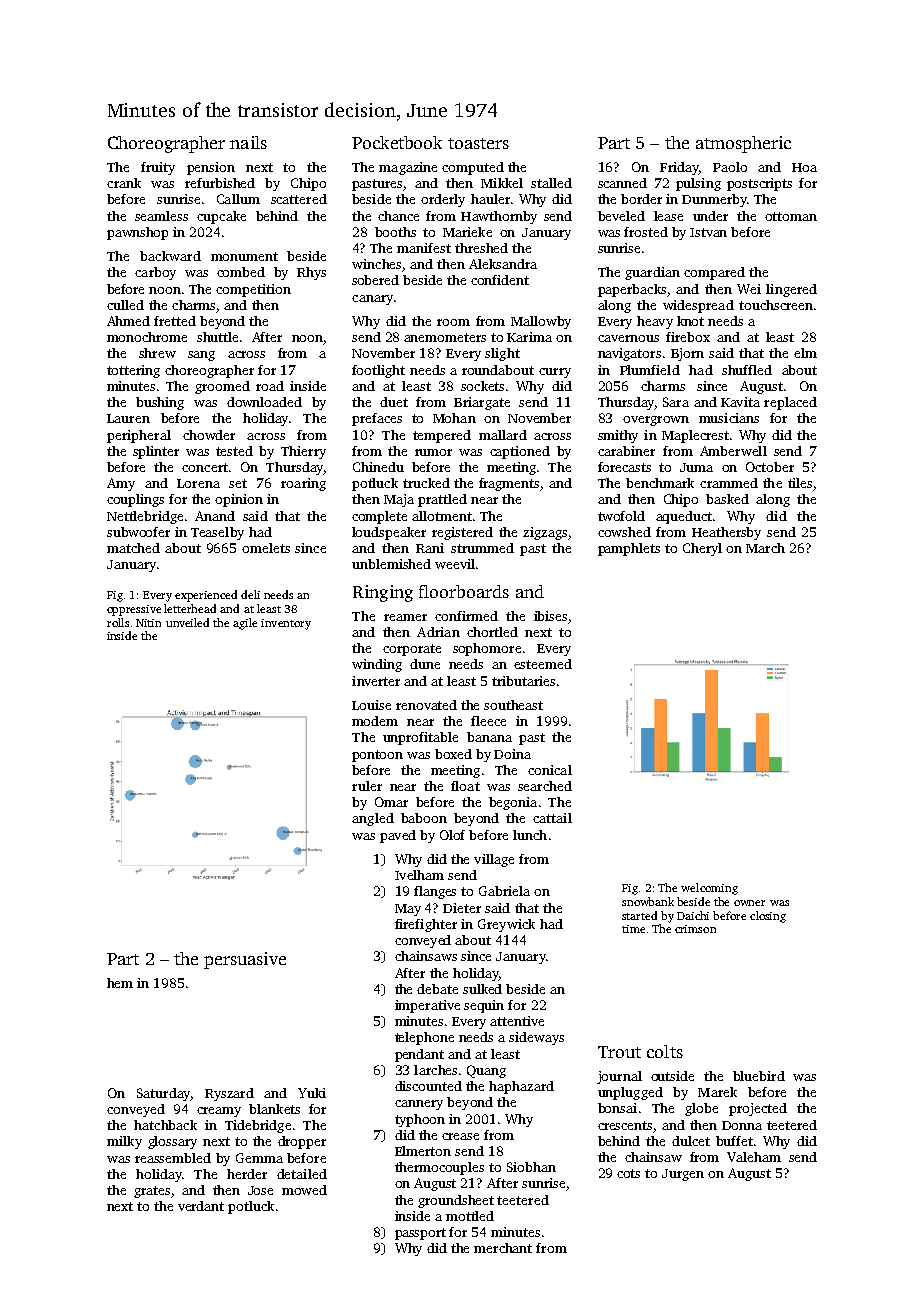  What do you see at coordinates (187, 622) in the screenshot?
I see `unveiled` at bounding box center [187, 622].
